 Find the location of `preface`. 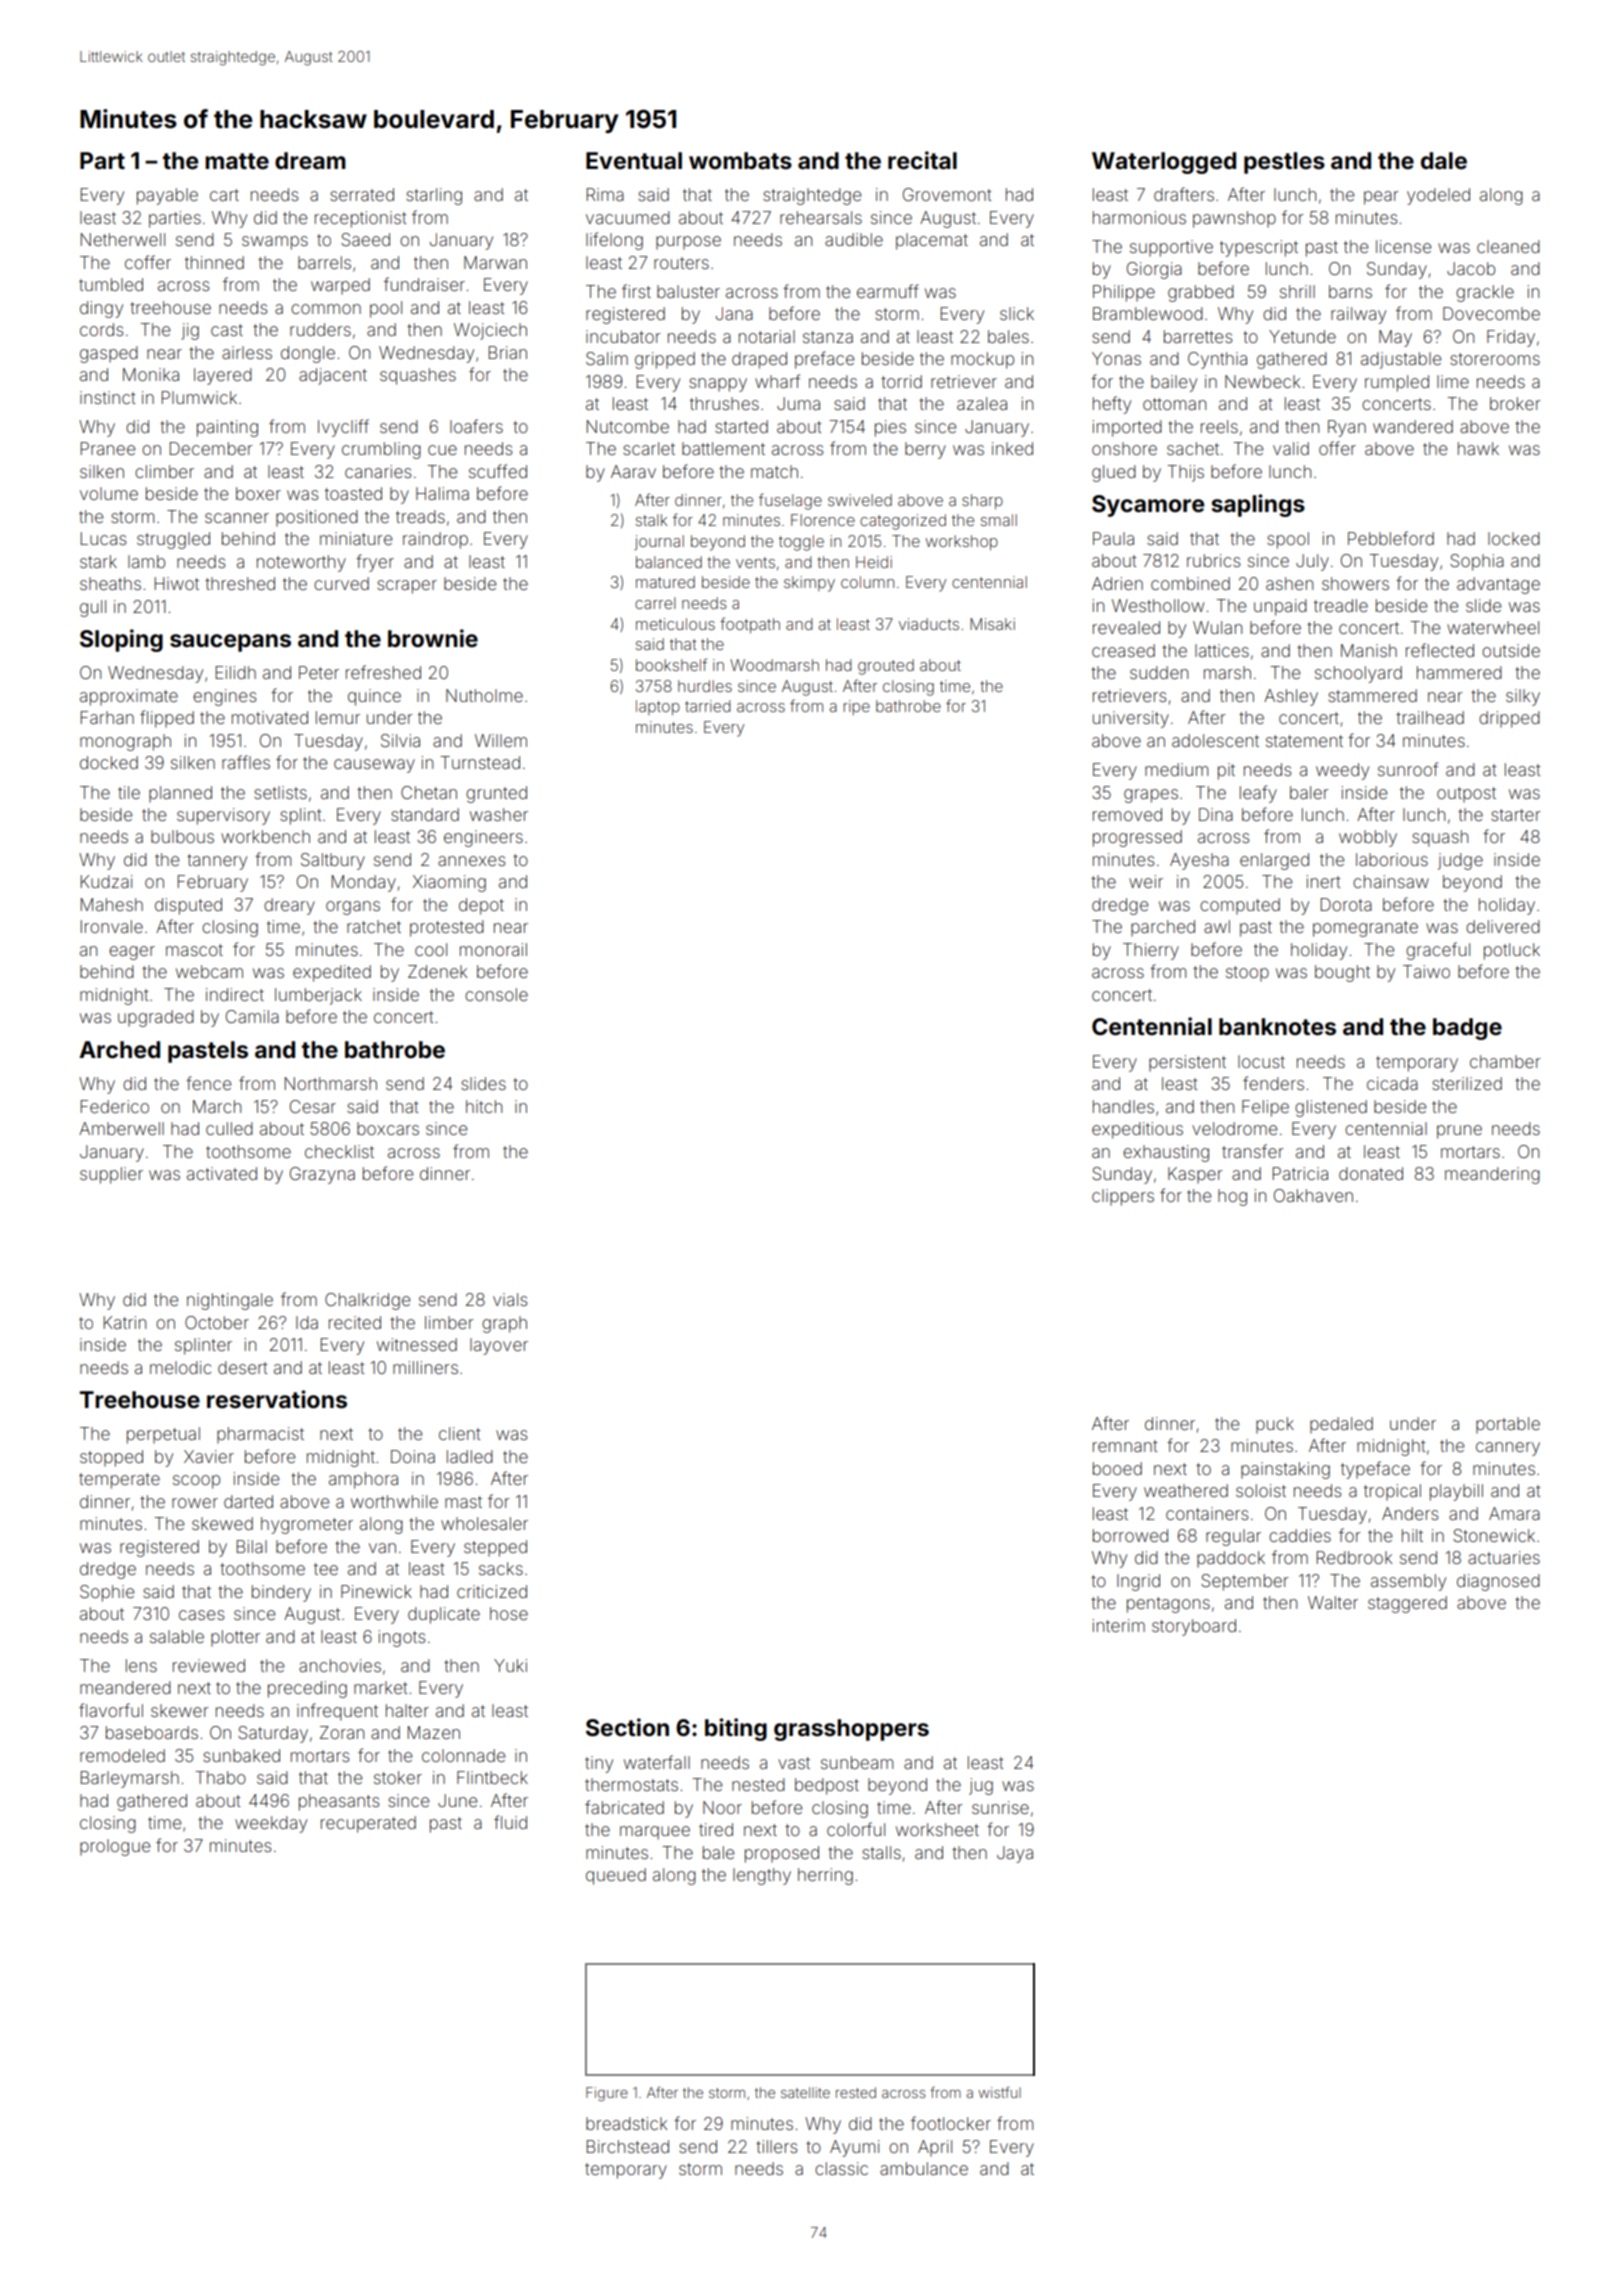

preface is located at coordinates (825, 360).
